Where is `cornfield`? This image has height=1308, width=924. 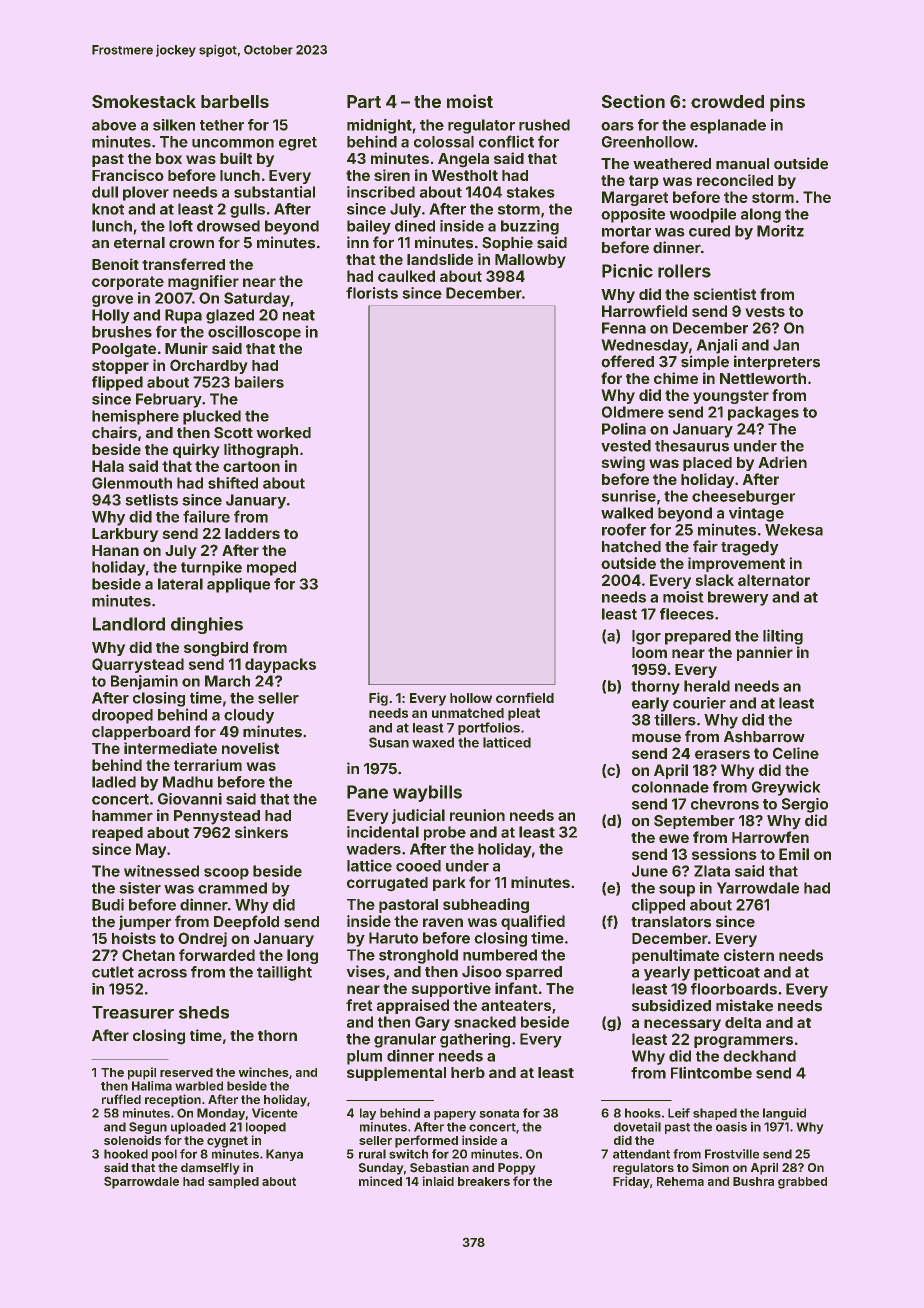
cornfield is located at coordinates (525, 697).
